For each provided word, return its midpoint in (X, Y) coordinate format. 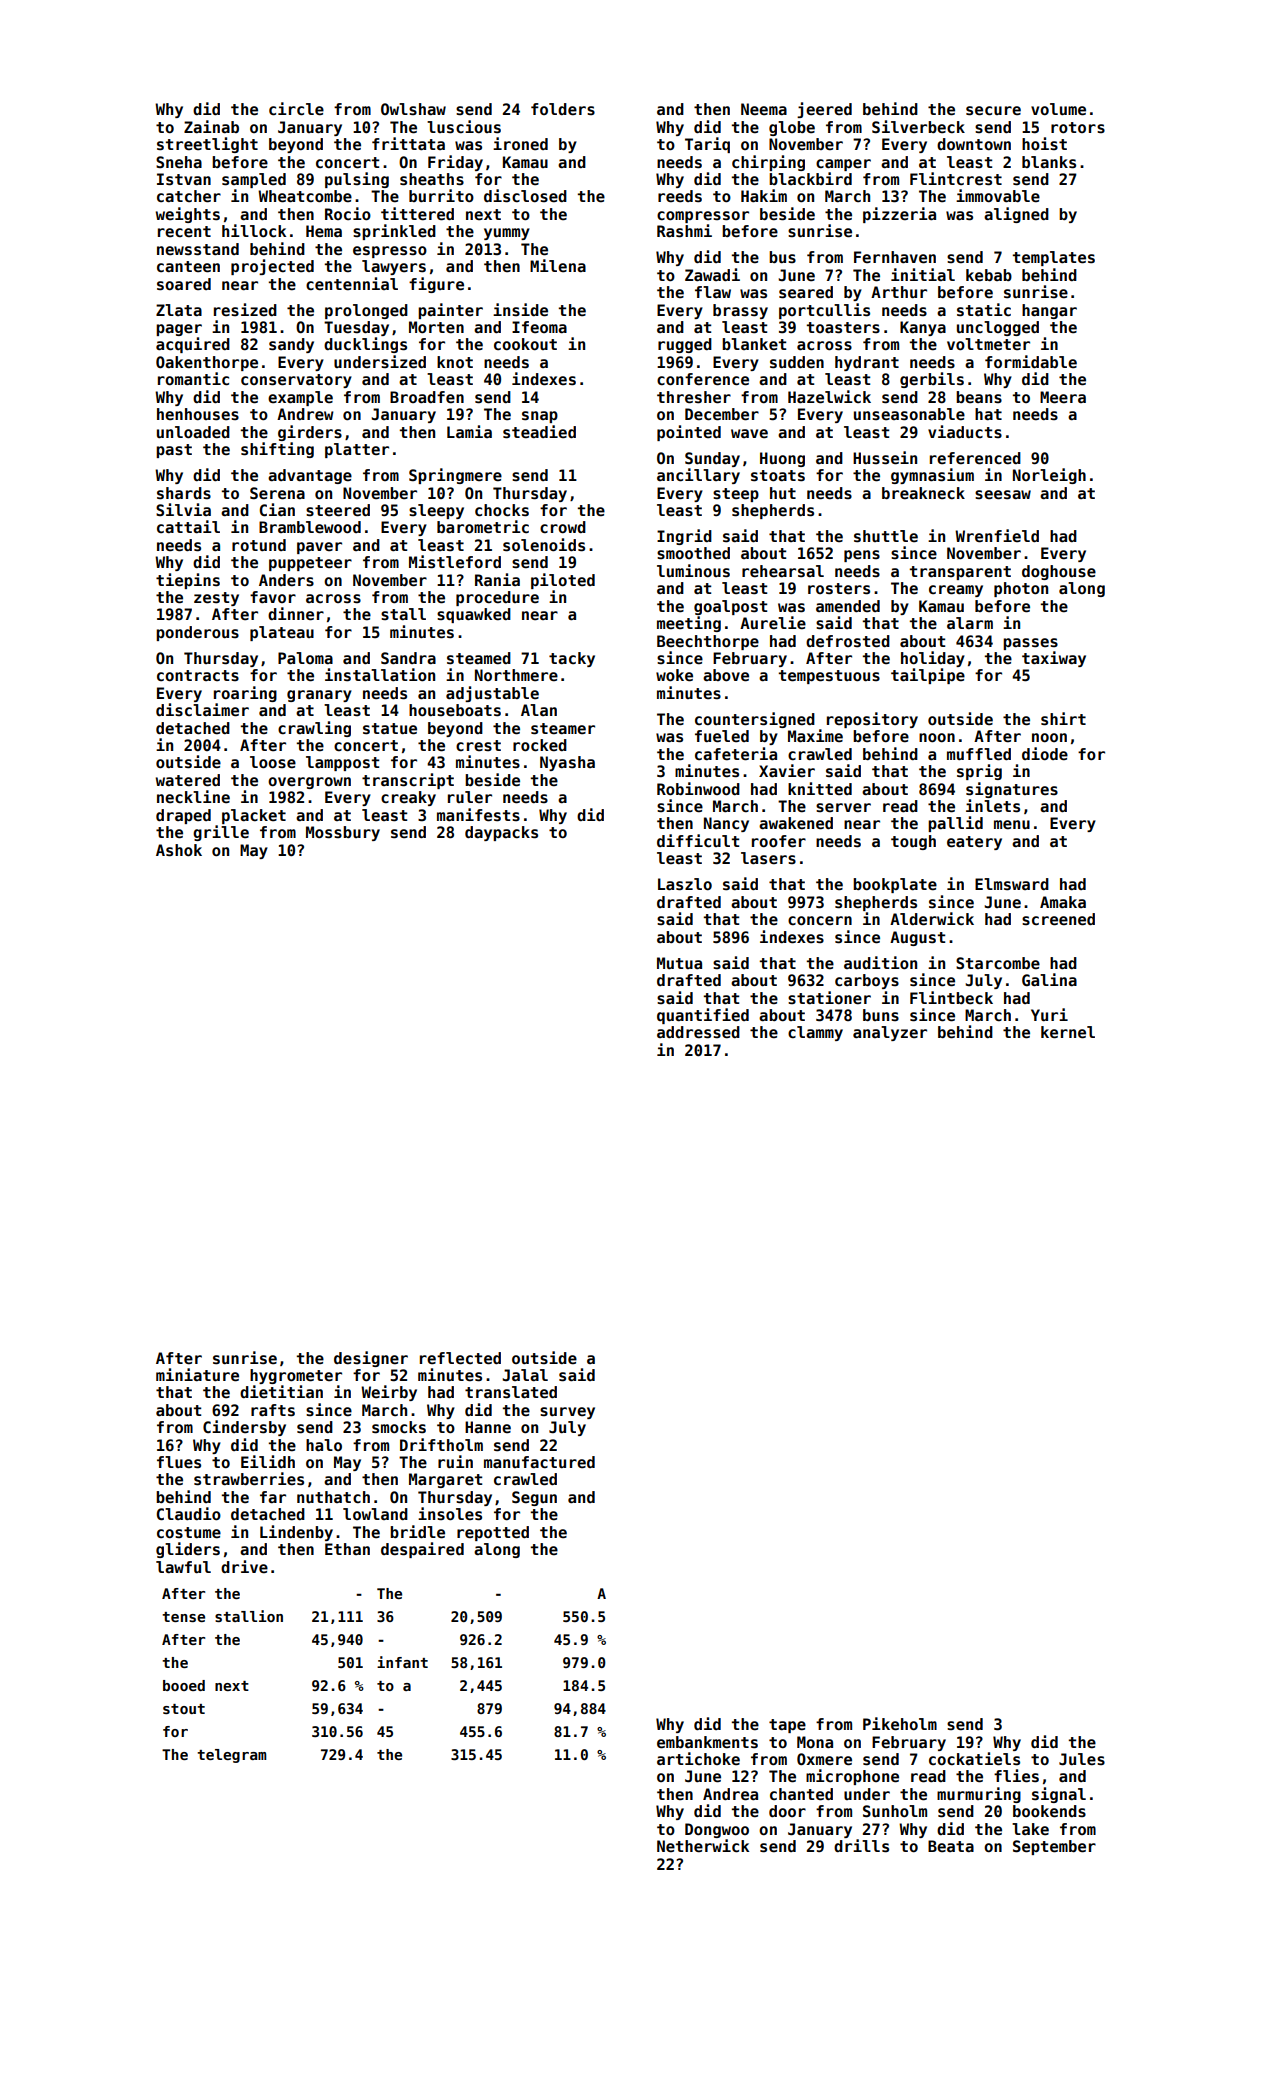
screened (1058, 919)
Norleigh (1049, 476)
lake (1030, 1829)
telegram (231, 1756)
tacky (572, 659)
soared (184, 284)
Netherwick (703, 1846)
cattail (188, 526)
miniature (197, 1375)
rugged (685, 345)
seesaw (1003, 495)
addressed (698, 1032)
